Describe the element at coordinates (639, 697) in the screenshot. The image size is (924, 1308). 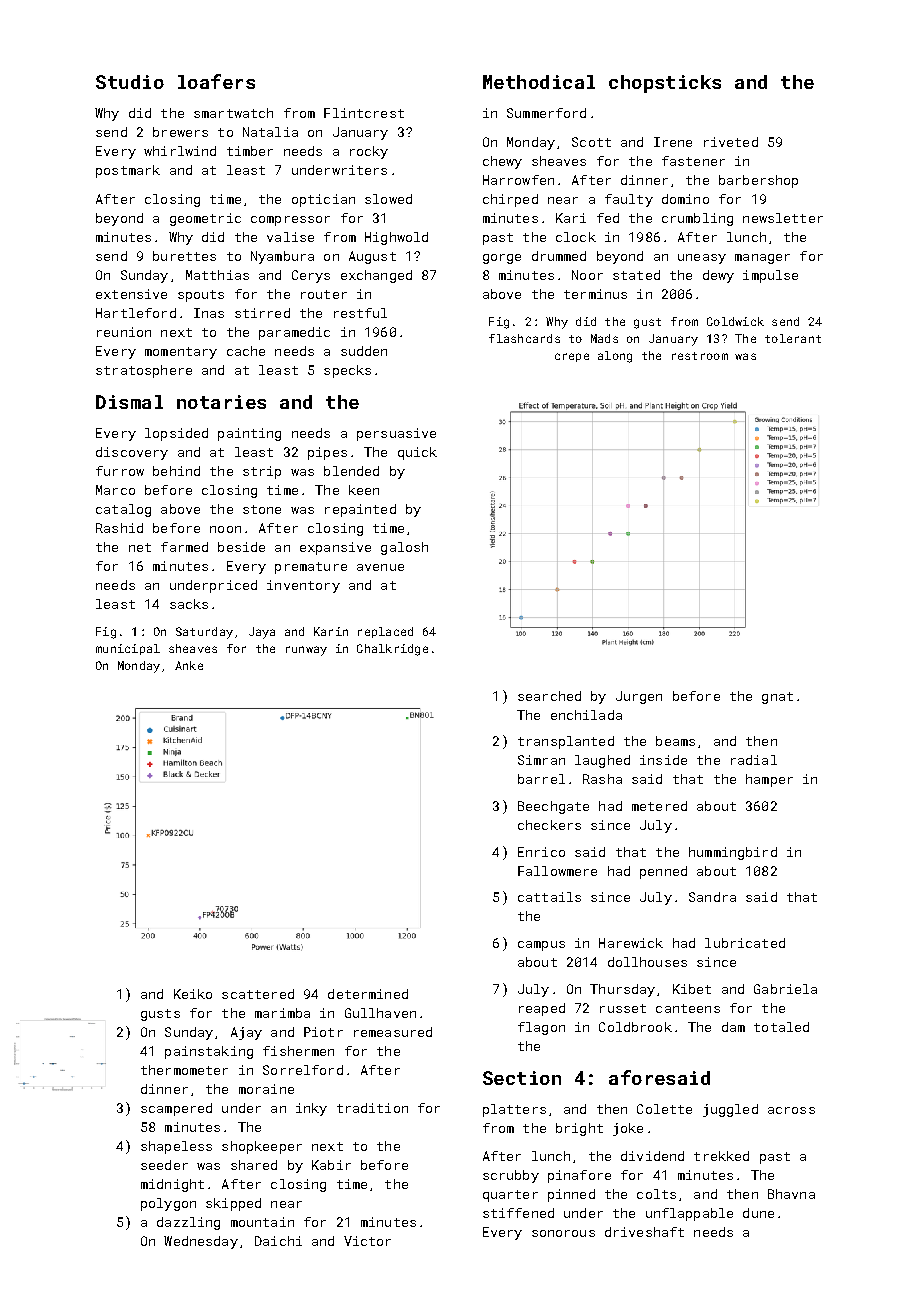
I see `Jurgen` at that location.
